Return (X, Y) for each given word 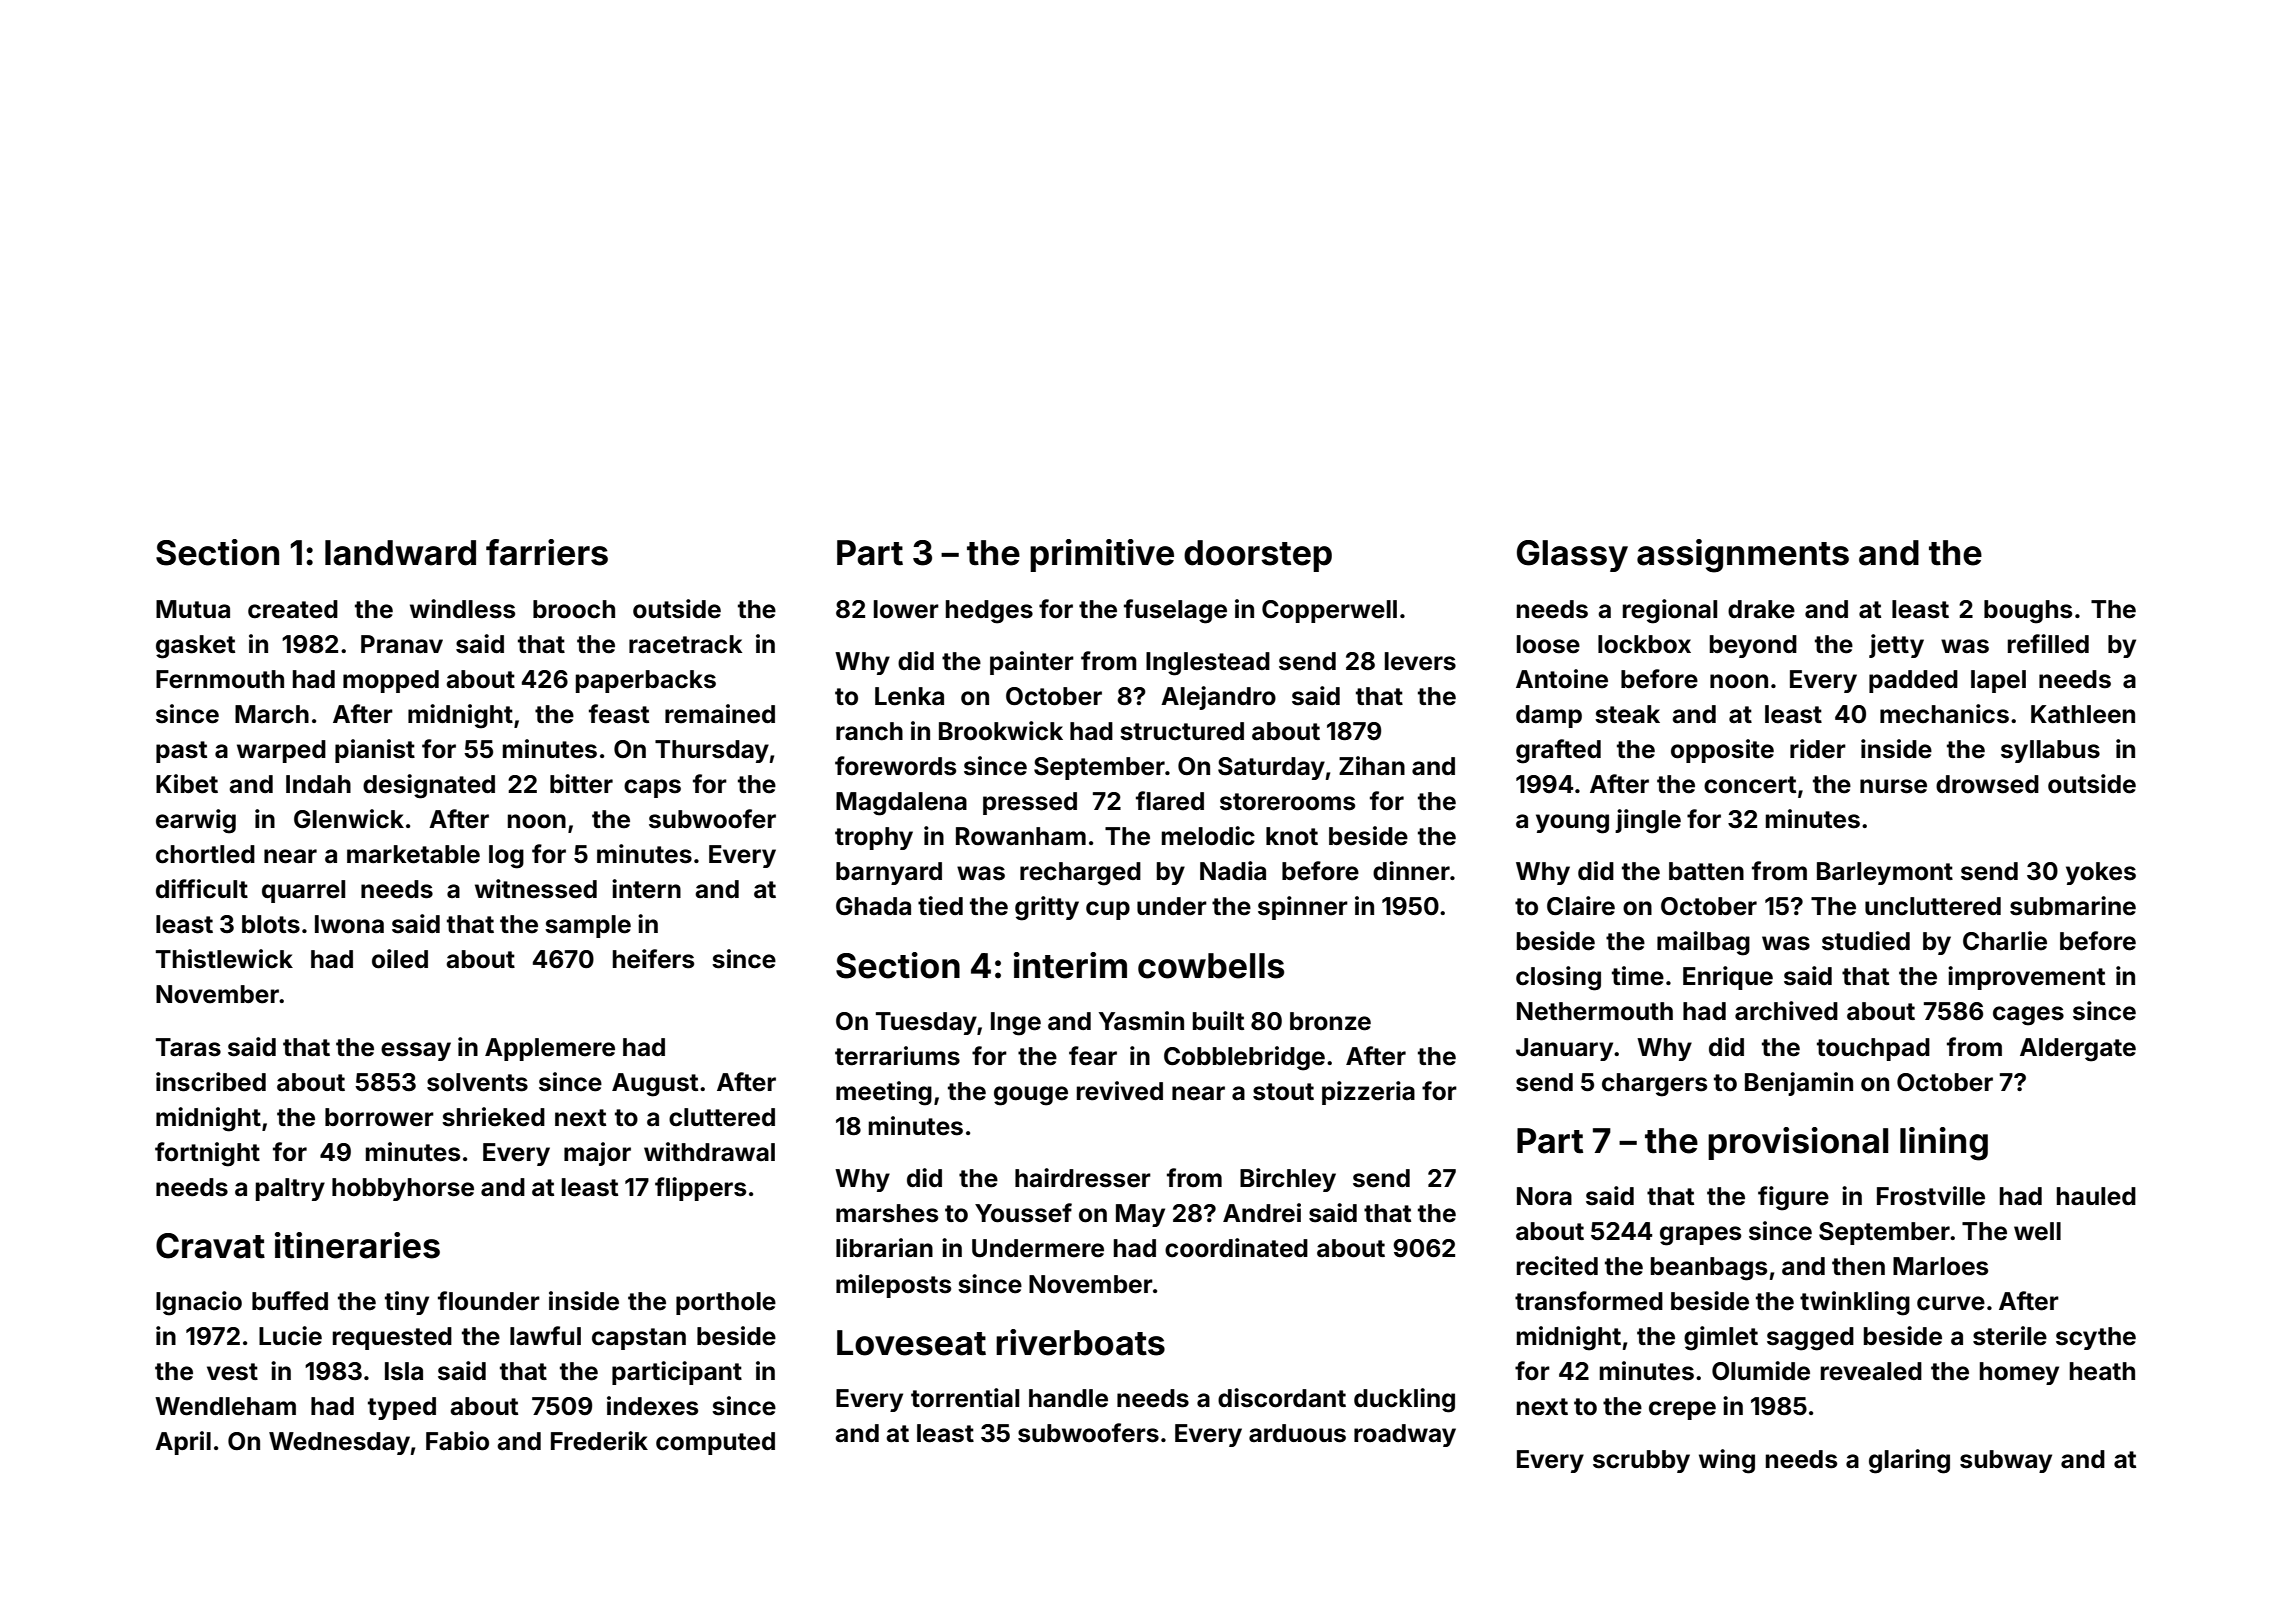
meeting (884, 1093)
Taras (188, 1047)
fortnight (207, 1154)
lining (1944, 1144)
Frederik (599, 1441)
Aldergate (2078, 1050)
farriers (547, 552)
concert (1750, 785)
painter (1032, 663)
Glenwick (349, 819)
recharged (1080, 874)
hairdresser (1083, 1178)
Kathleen (2083, 714)
